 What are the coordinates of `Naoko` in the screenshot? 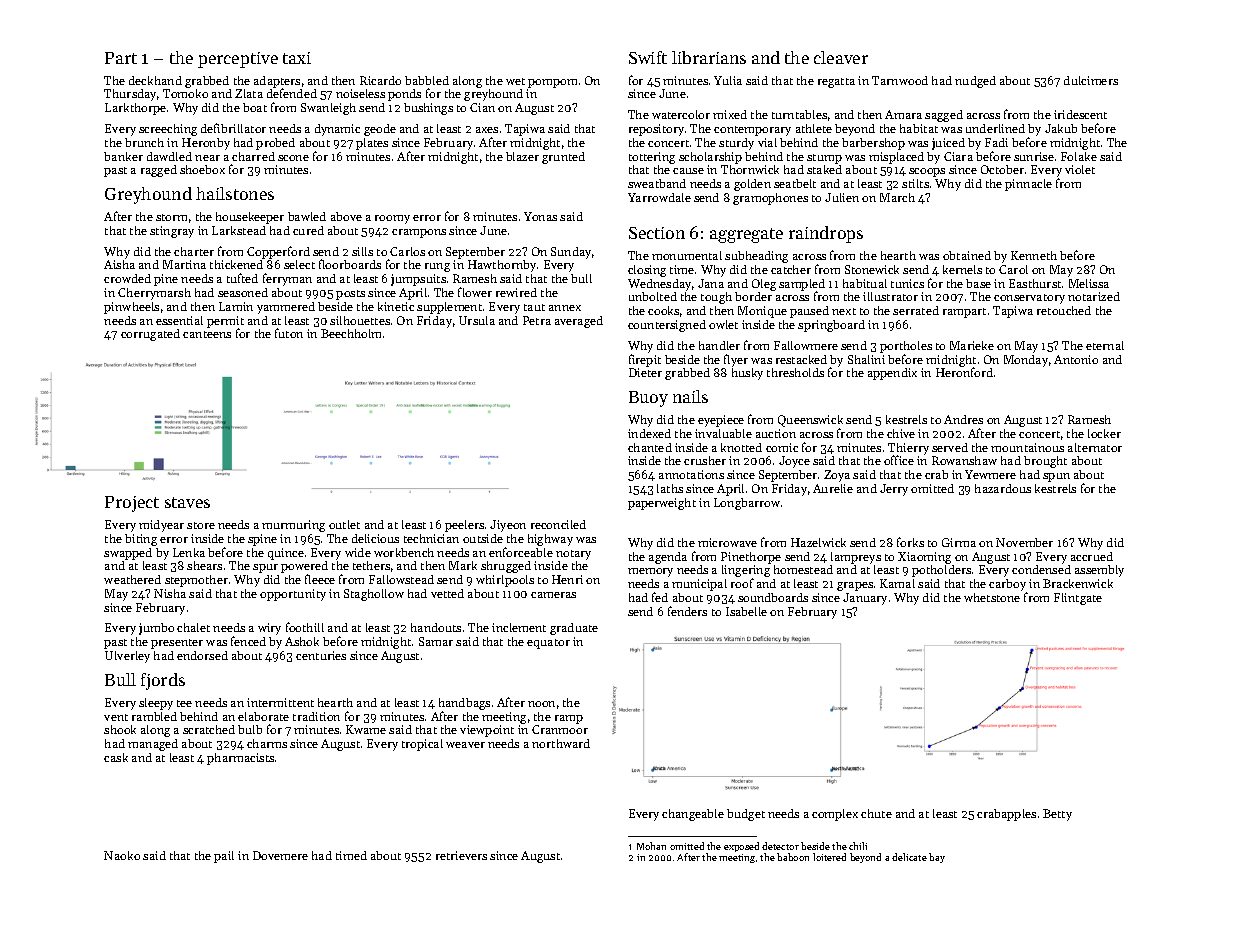 It's located at (122, 855).
